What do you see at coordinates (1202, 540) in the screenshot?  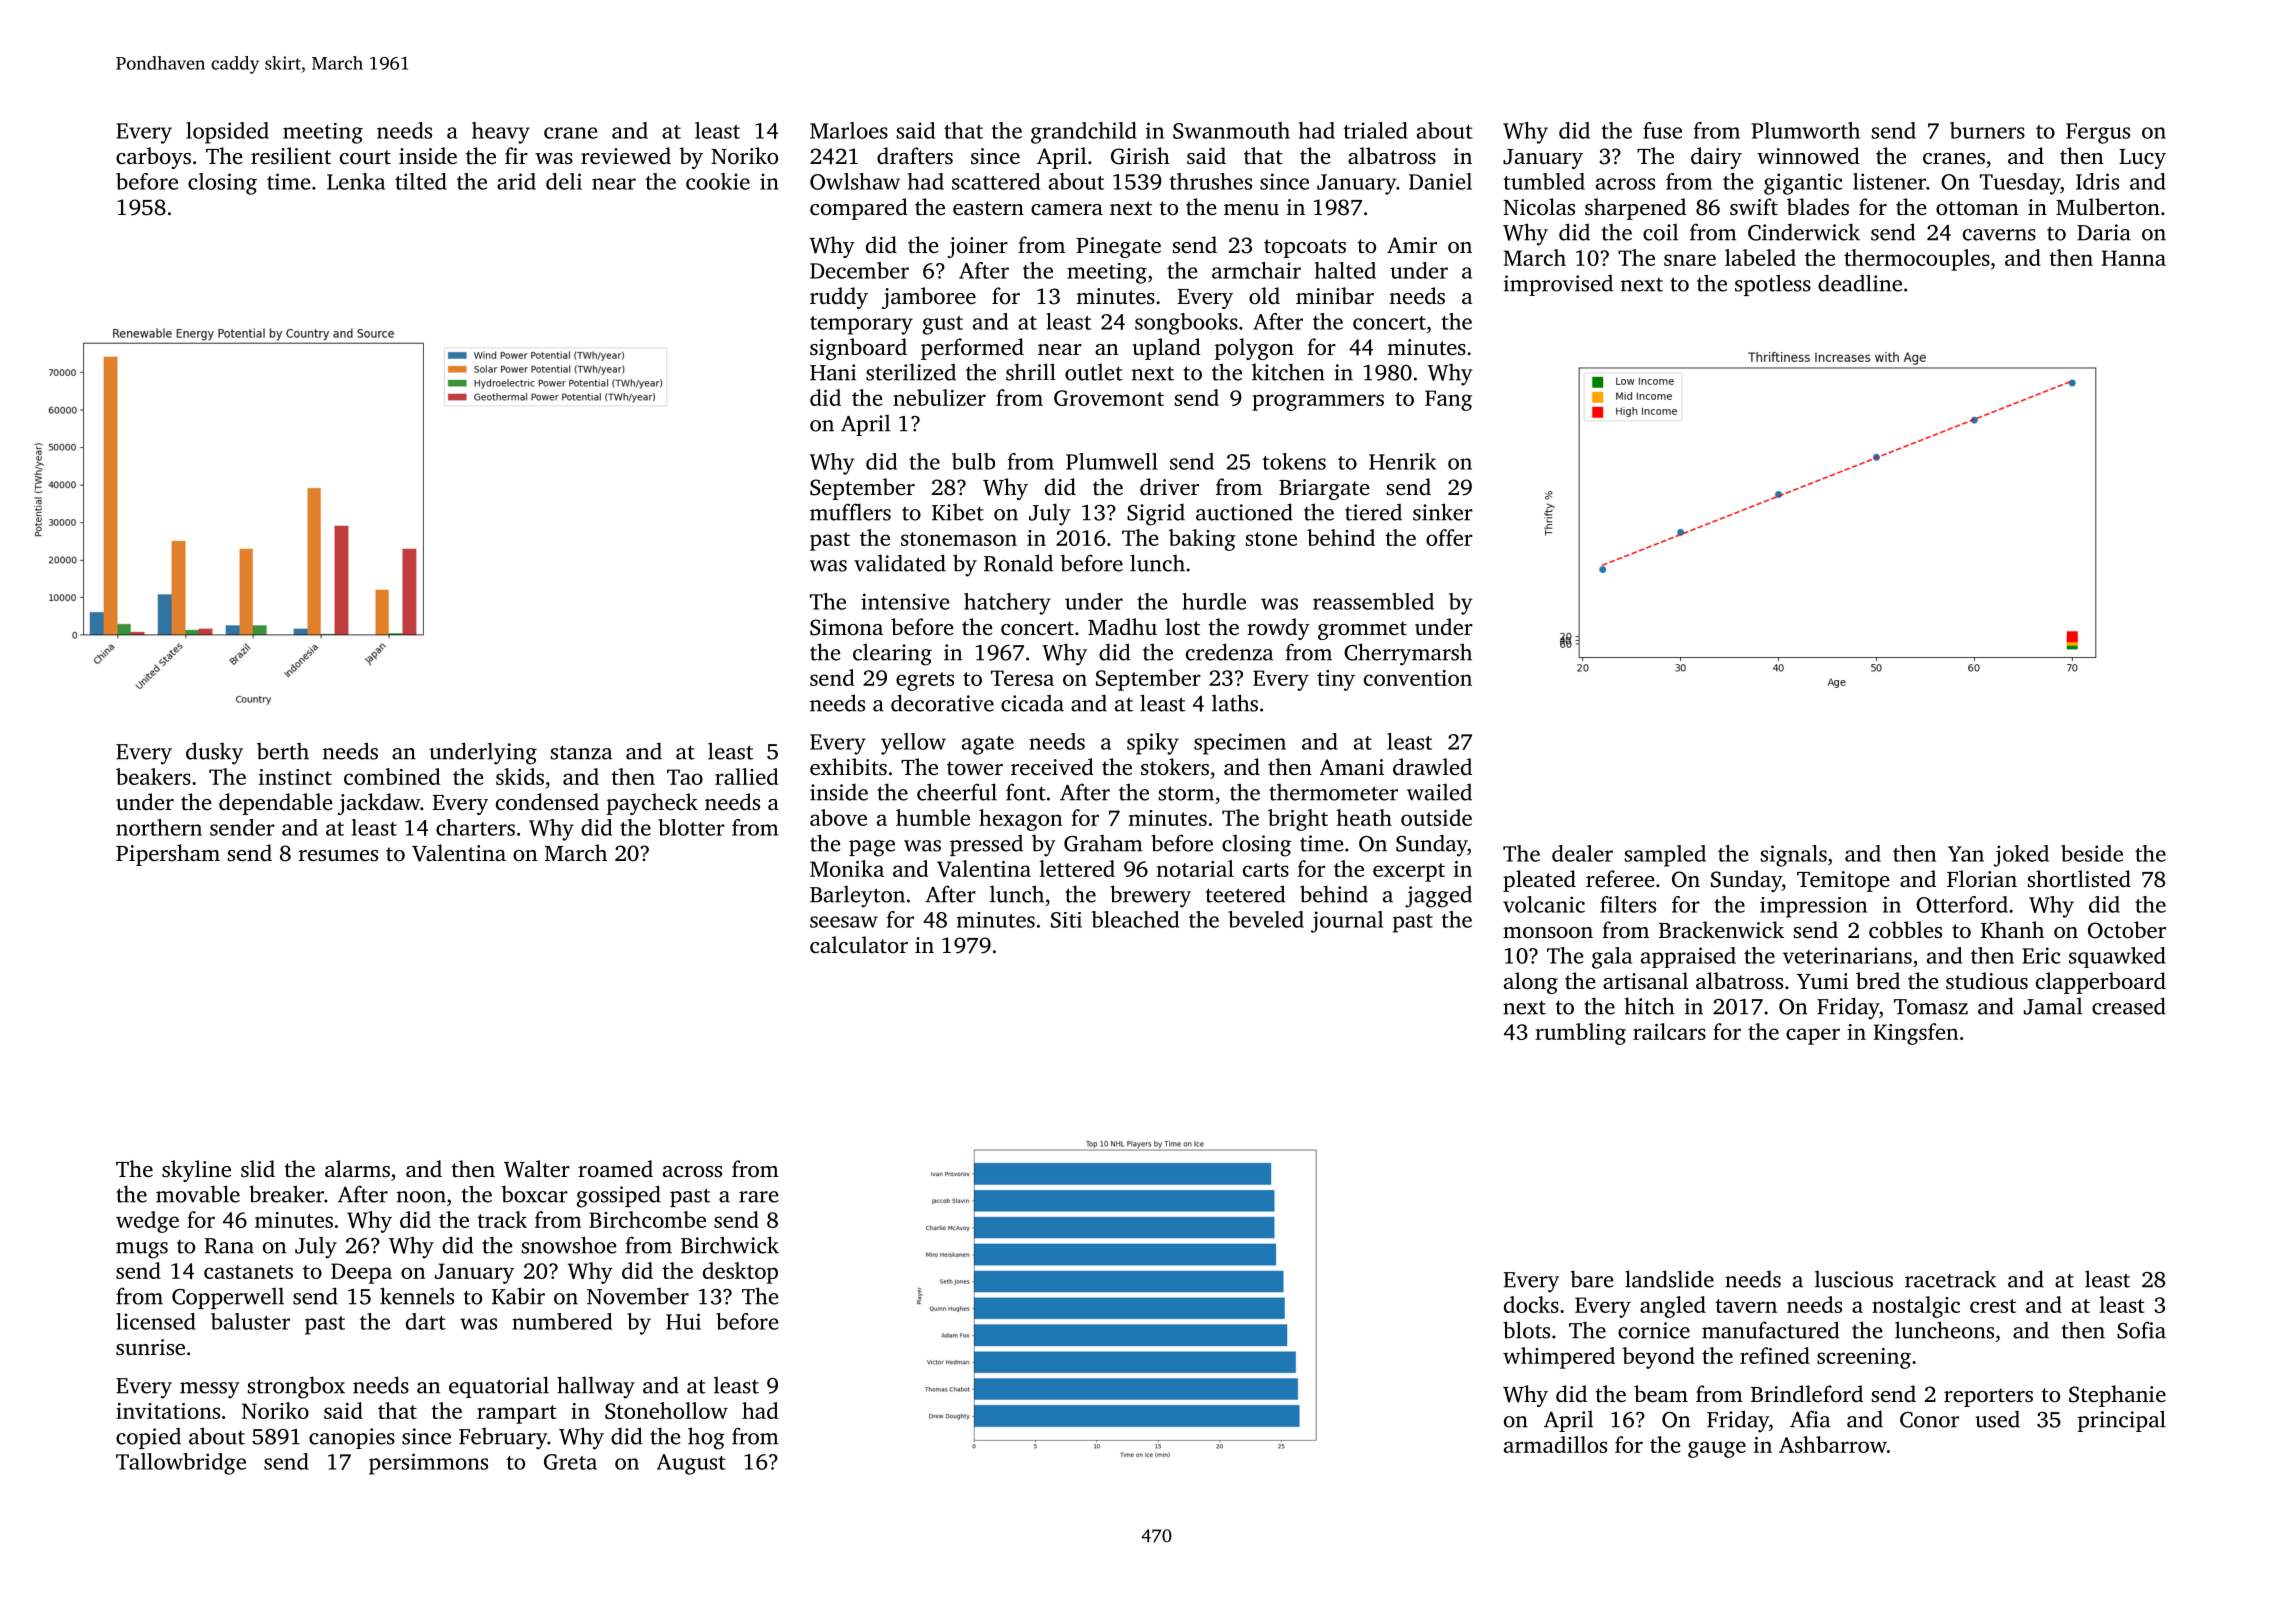 I see `baking` at bounding box center [1202, 540].
